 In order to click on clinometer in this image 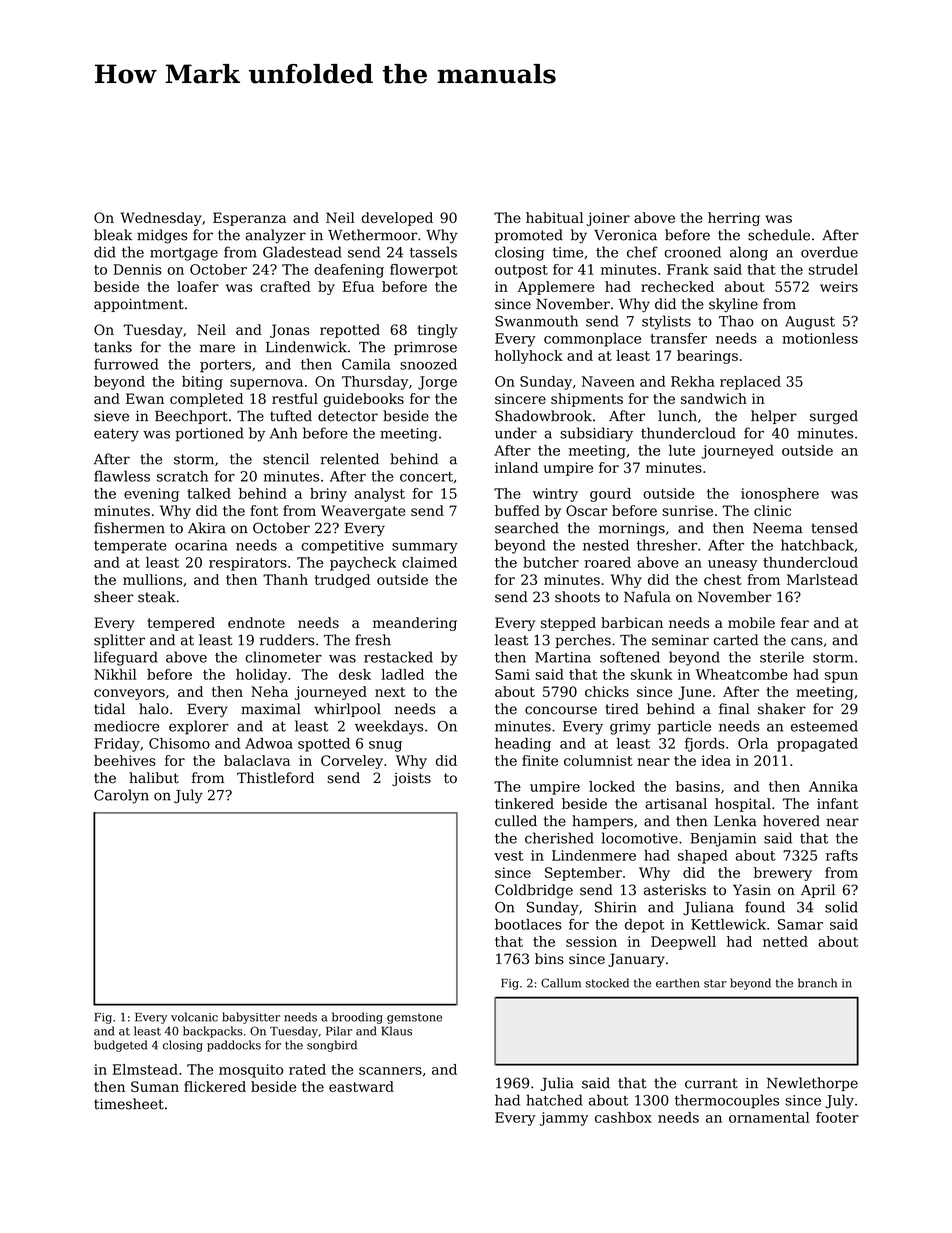, I will do `click(283, 657)`.
